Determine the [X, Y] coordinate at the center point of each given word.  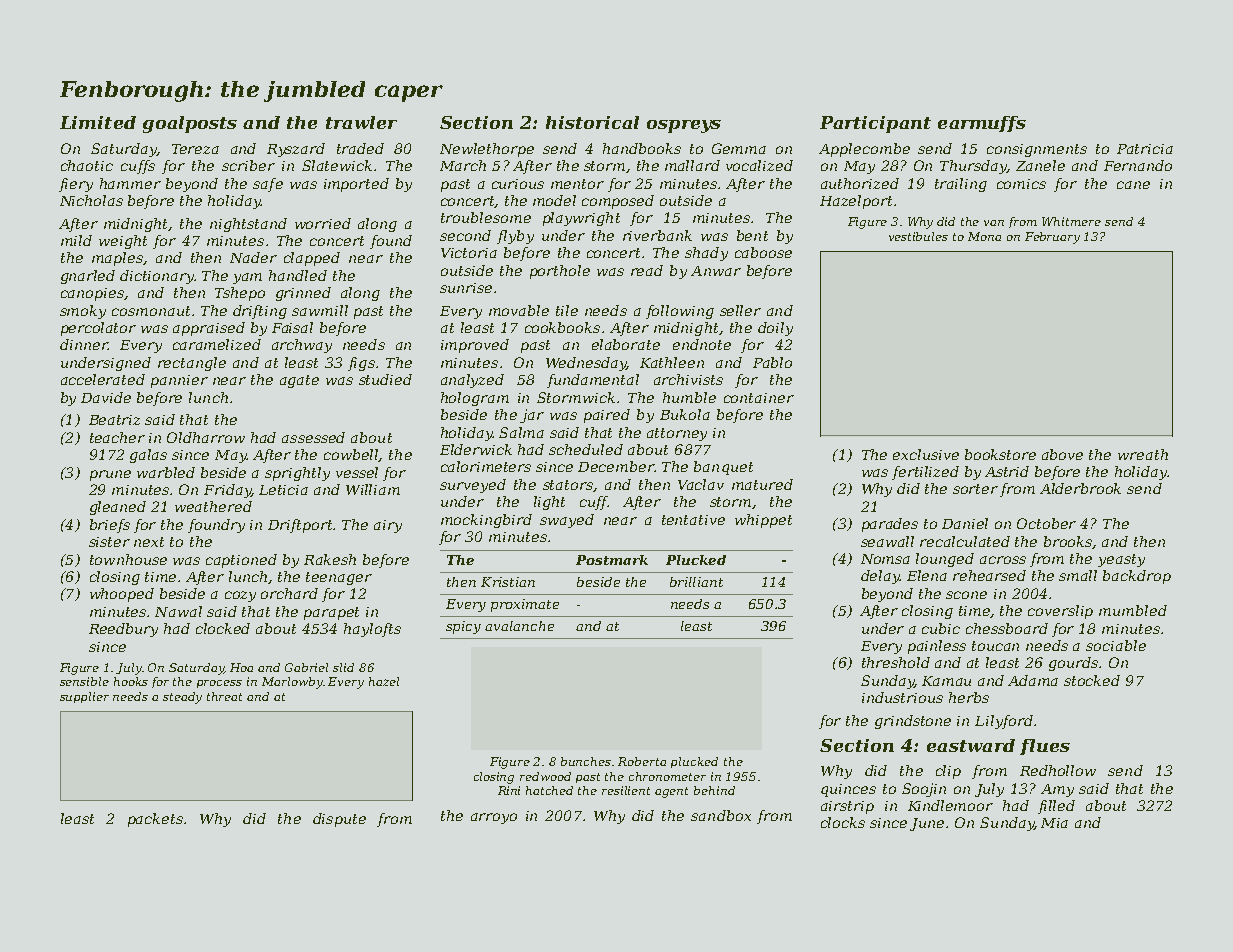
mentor [577, 184]
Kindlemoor [950, 805]
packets [155, 820]
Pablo [772, 362]
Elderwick [476, 449]
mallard [692, 165]
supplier [84, 697]
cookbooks [562, 327]
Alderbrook [1080, 488]
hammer [130, 183]
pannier [179, 381]
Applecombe [864, 150]
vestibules [918, 236]
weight [123, 242]
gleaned [118, 508]
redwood [545, 776]
